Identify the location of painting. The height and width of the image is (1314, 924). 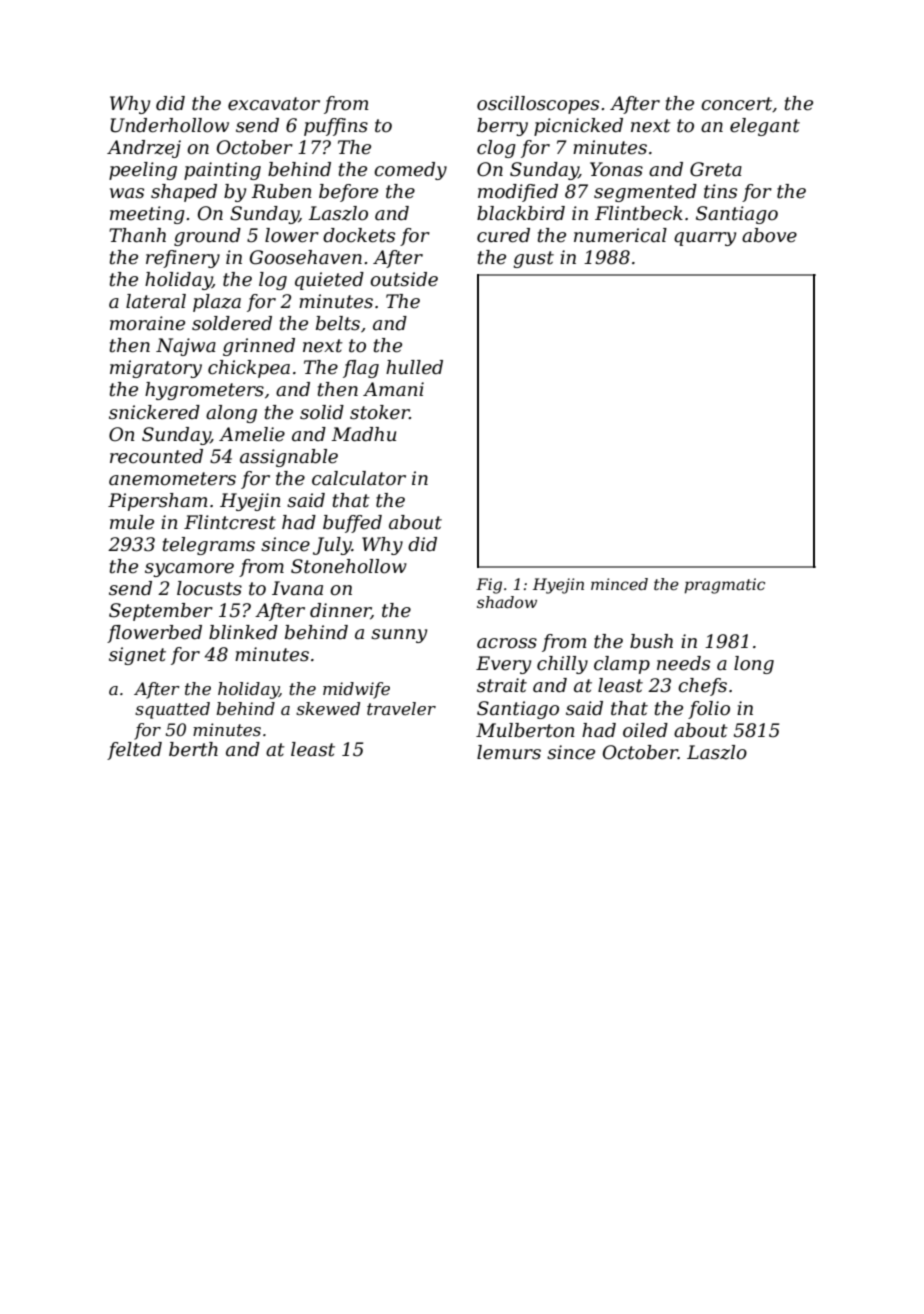
(222, 171).
